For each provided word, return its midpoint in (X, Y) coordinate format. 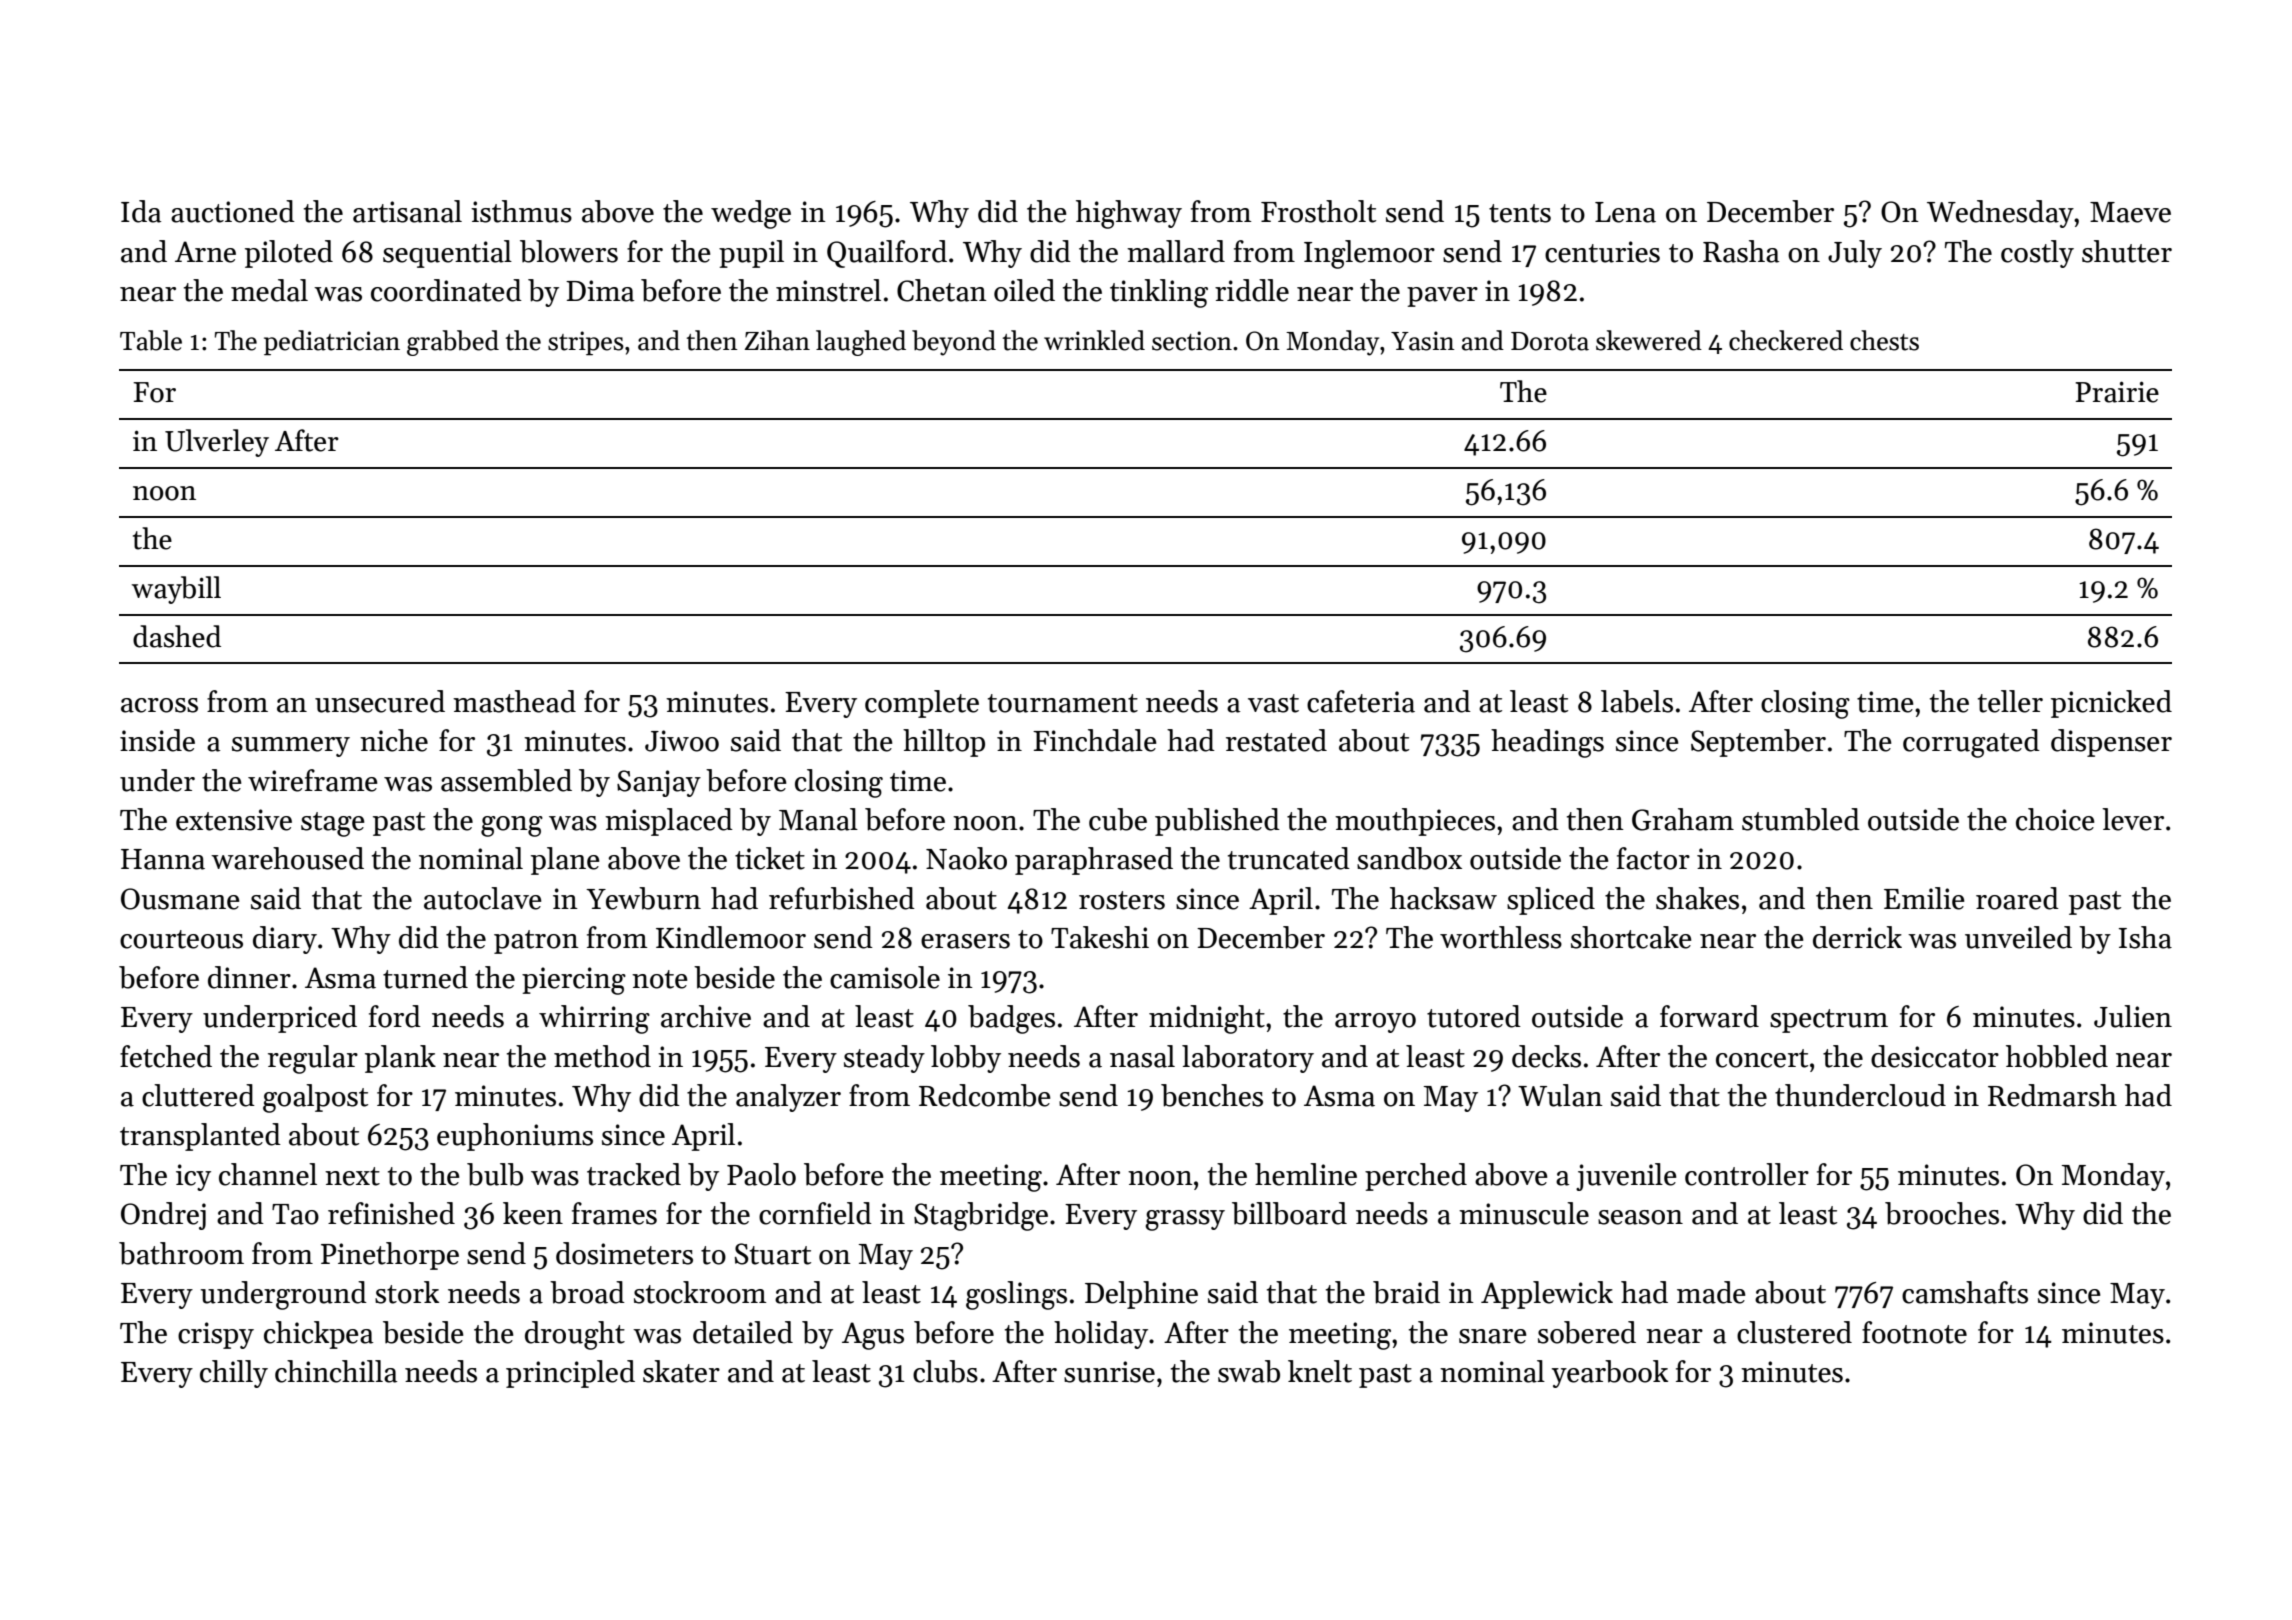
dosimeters (624, 1253)
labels (1637, 701)
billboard (1289, 1213)
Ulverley (217, 443)
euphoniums (515, 1137)
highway (1129, 214)
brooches (1942, 1213)
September (1758, 743)
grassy (1185, 1220)
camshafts (1965, 1292)
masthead (514, 701)
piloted (289, 254)
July (1855, 254)
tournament (1063, 703)
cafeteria (1361, 701)
